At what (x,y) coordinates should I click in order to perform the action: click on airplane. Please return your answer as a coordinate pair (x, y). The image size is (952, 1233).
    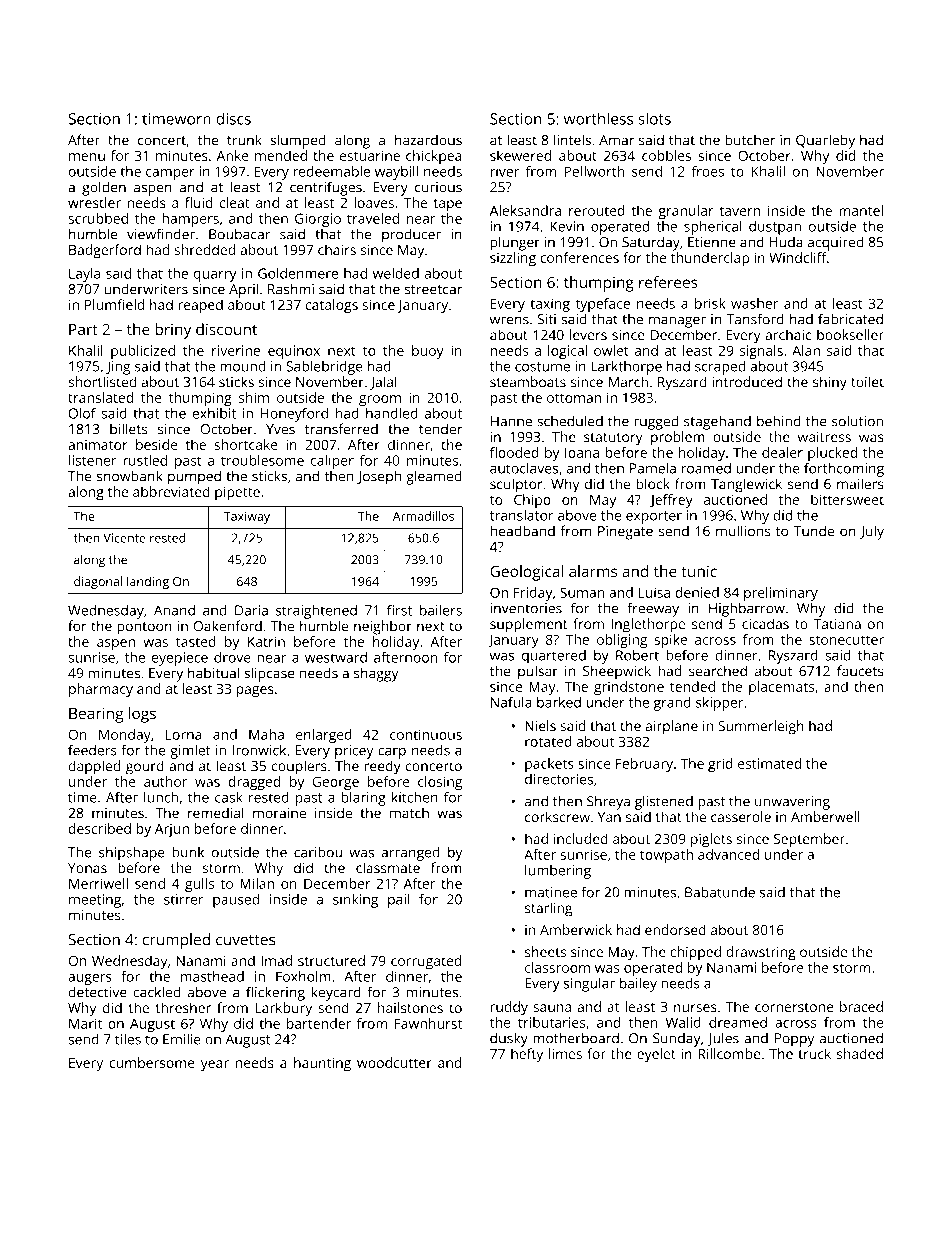
    Looking at the image, I should click on (672, 727).
